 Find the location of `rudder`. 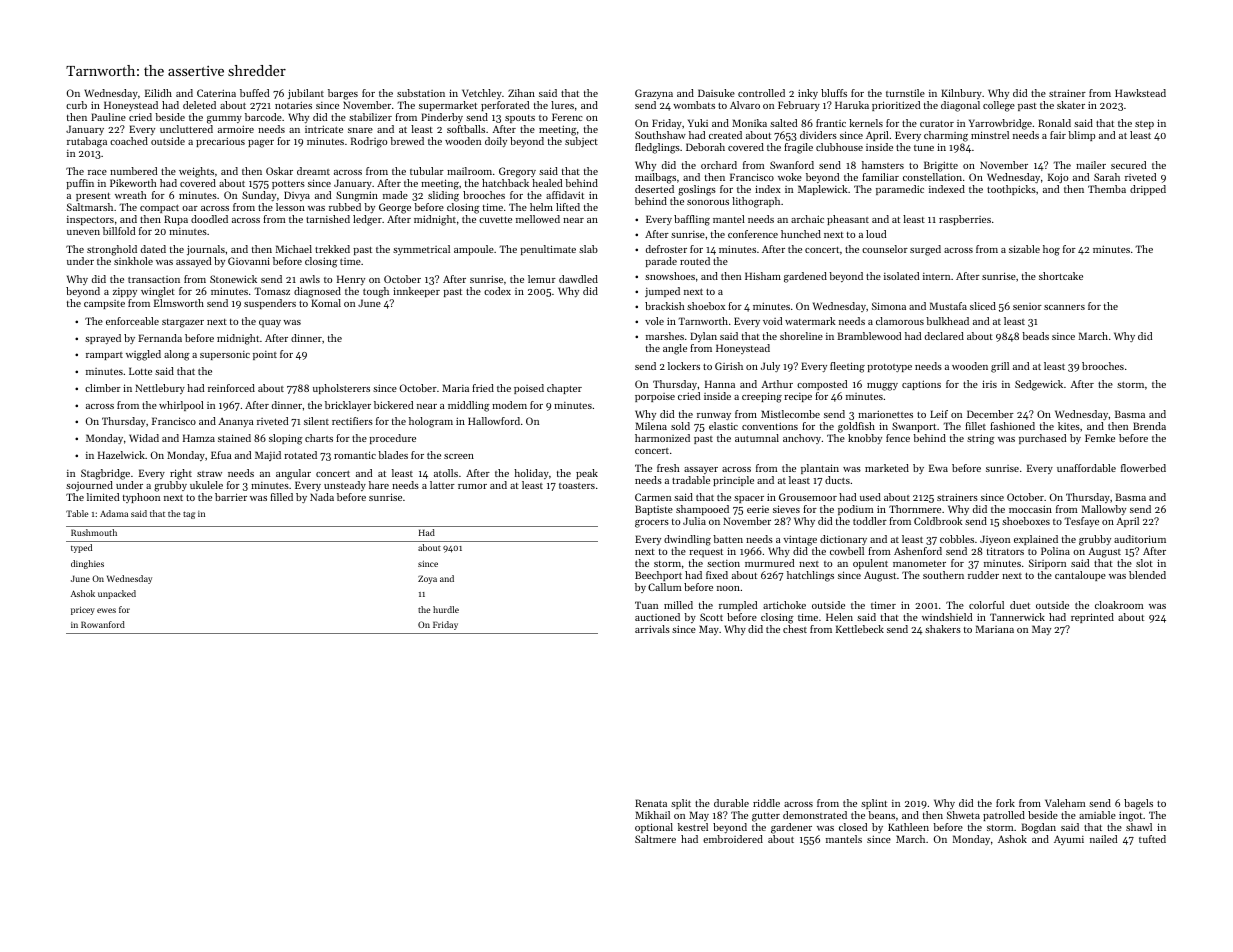

rudder is located at coordinates (983, 575).
